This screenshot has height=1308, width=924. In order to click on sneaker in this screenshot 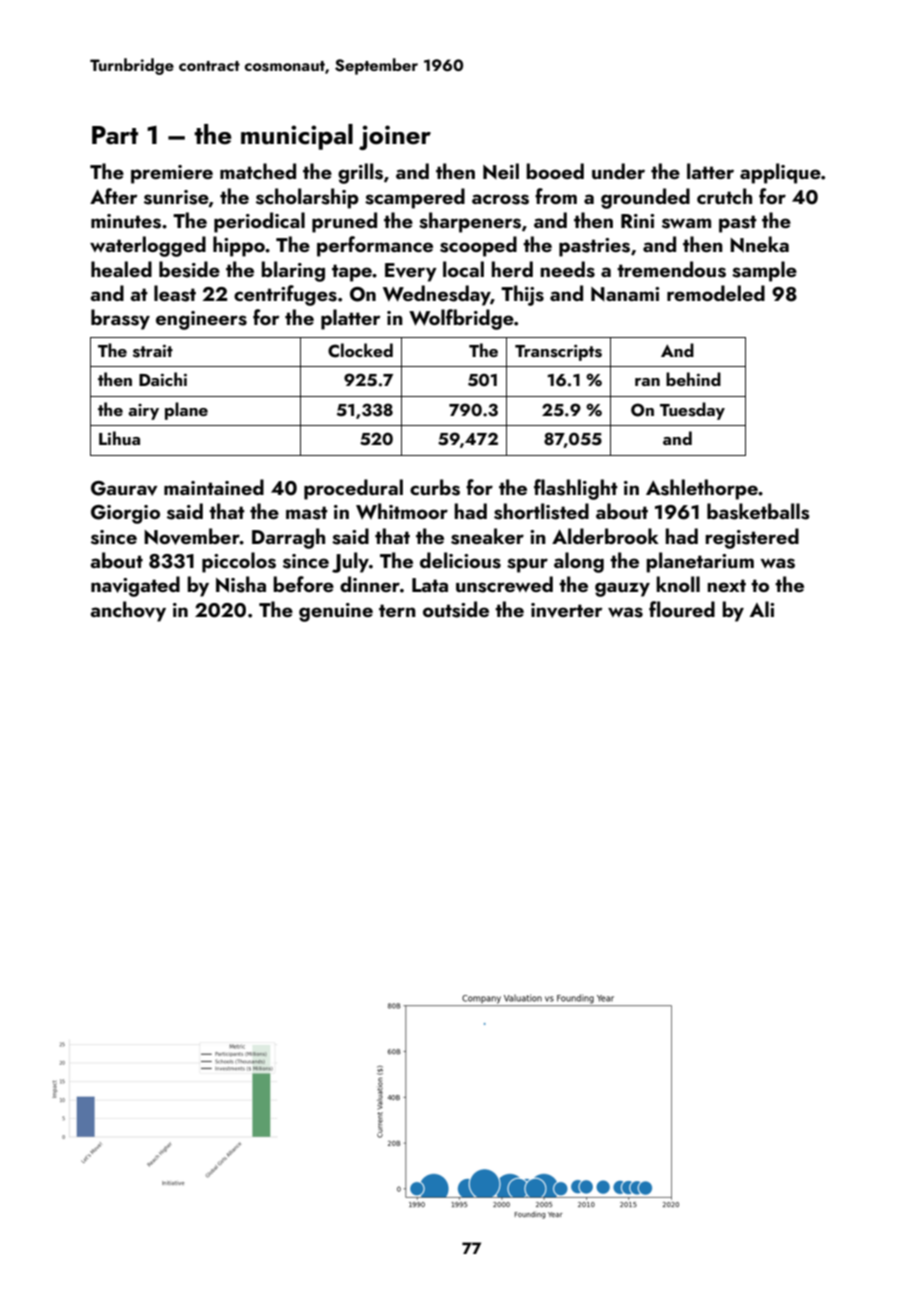, I will do `click(487, 536)`.
